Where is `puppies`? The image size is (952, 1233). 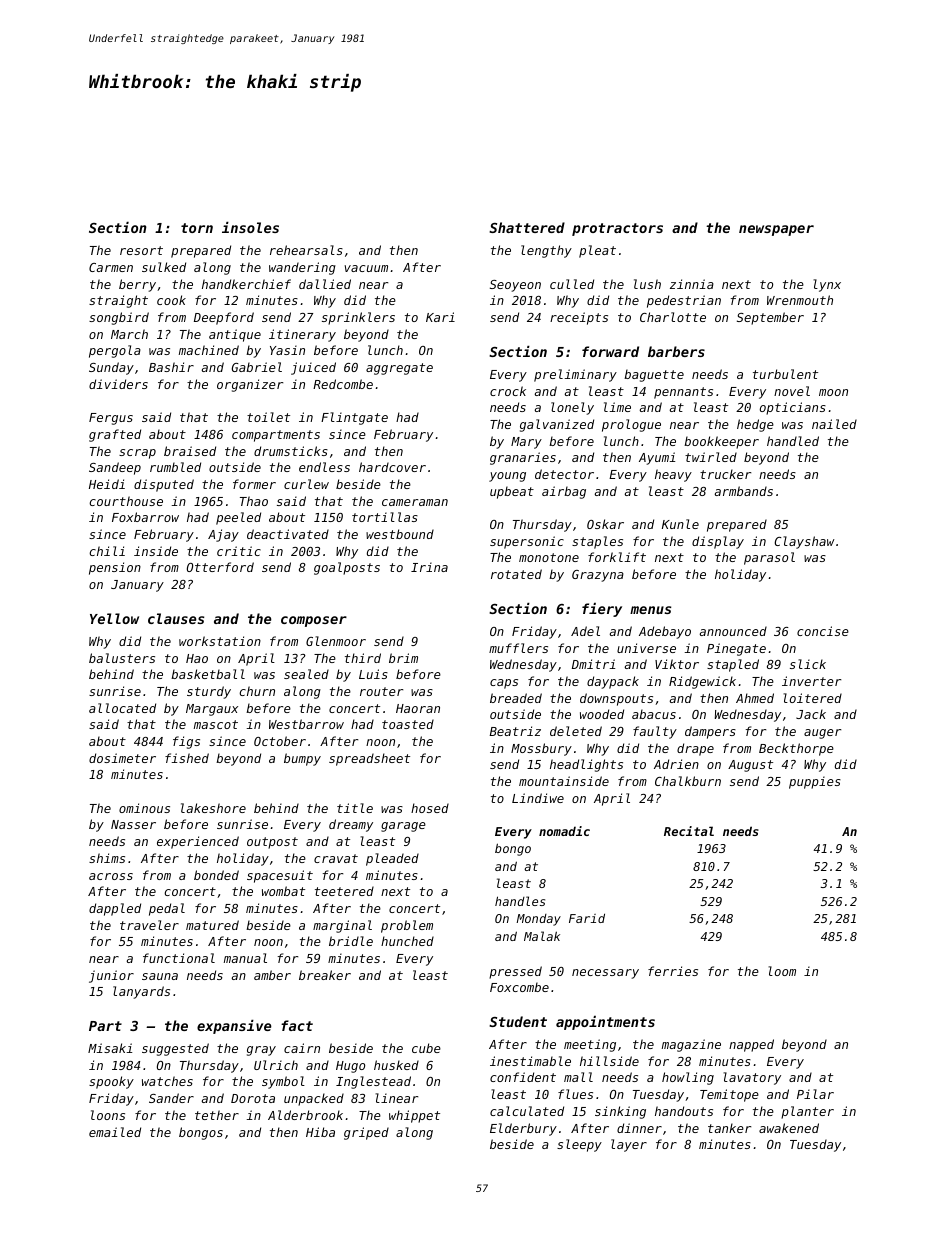
puppies is located at coordinates (815, 782).
